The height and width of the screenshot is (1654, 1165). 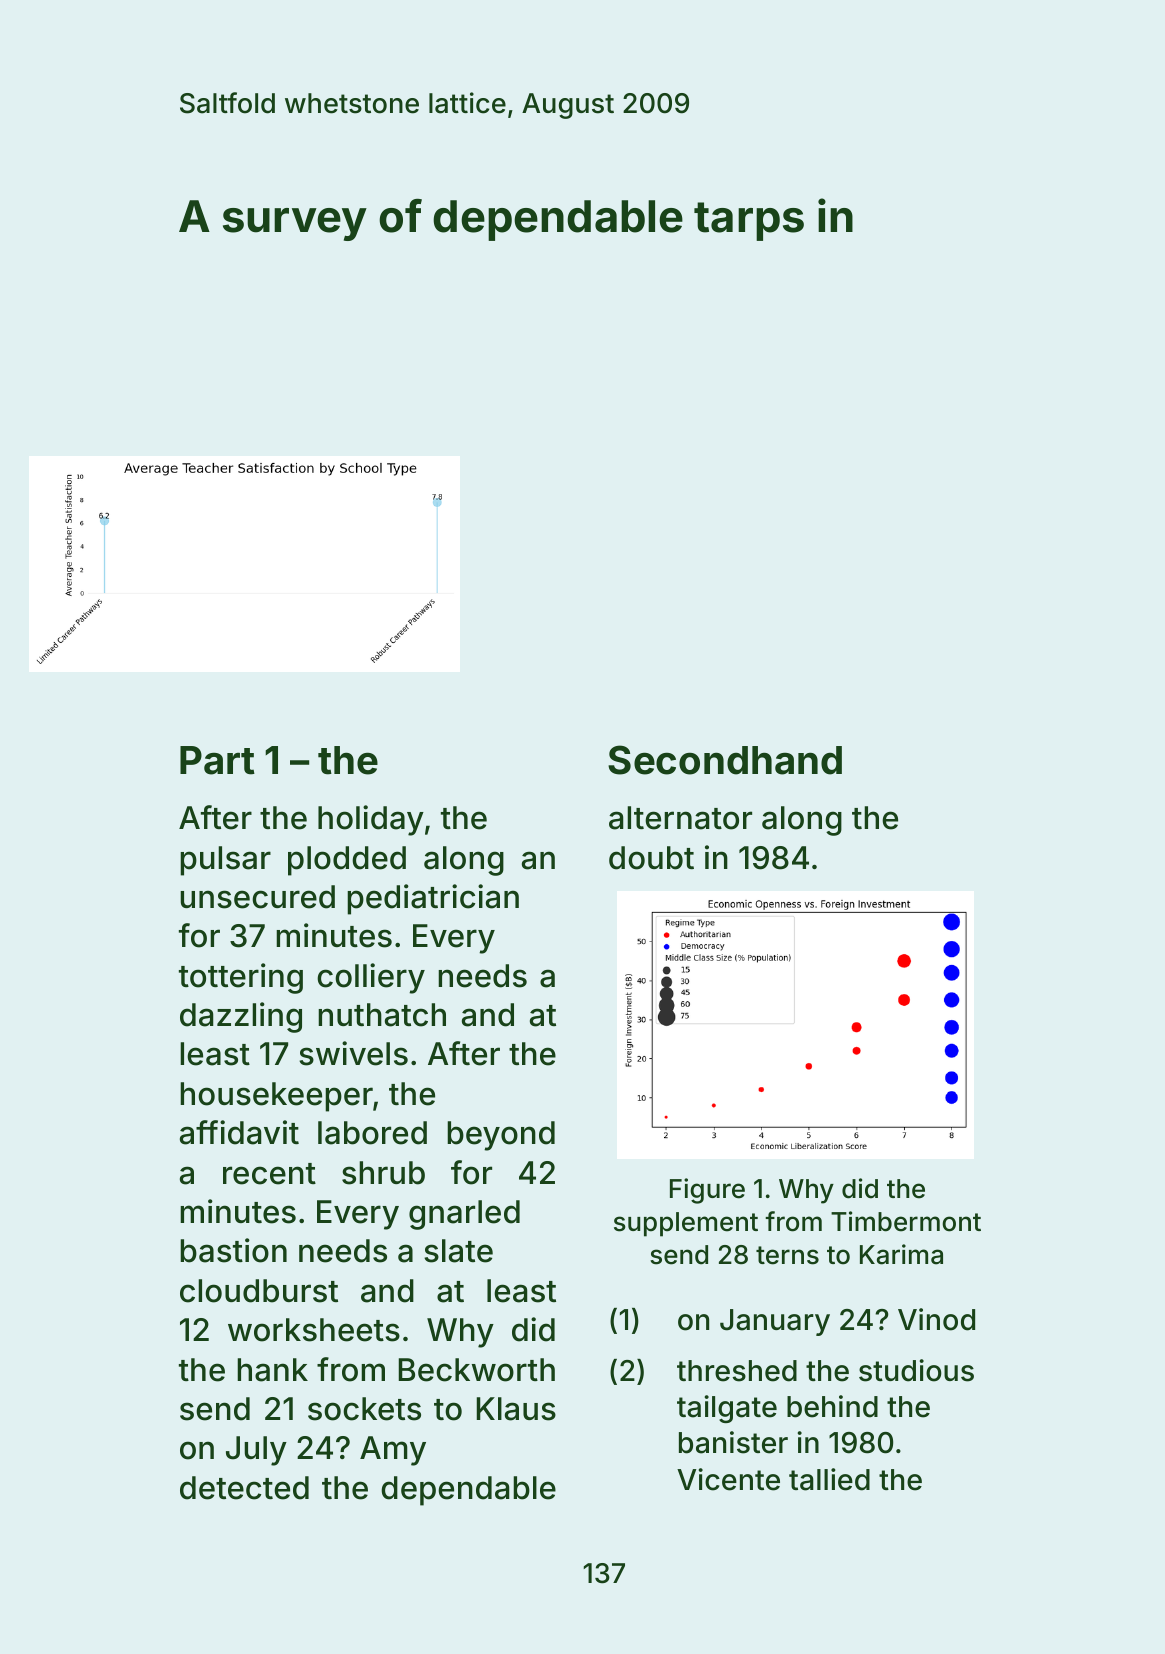 I want to click on nuthatch, so click(x=382, y=1015).
